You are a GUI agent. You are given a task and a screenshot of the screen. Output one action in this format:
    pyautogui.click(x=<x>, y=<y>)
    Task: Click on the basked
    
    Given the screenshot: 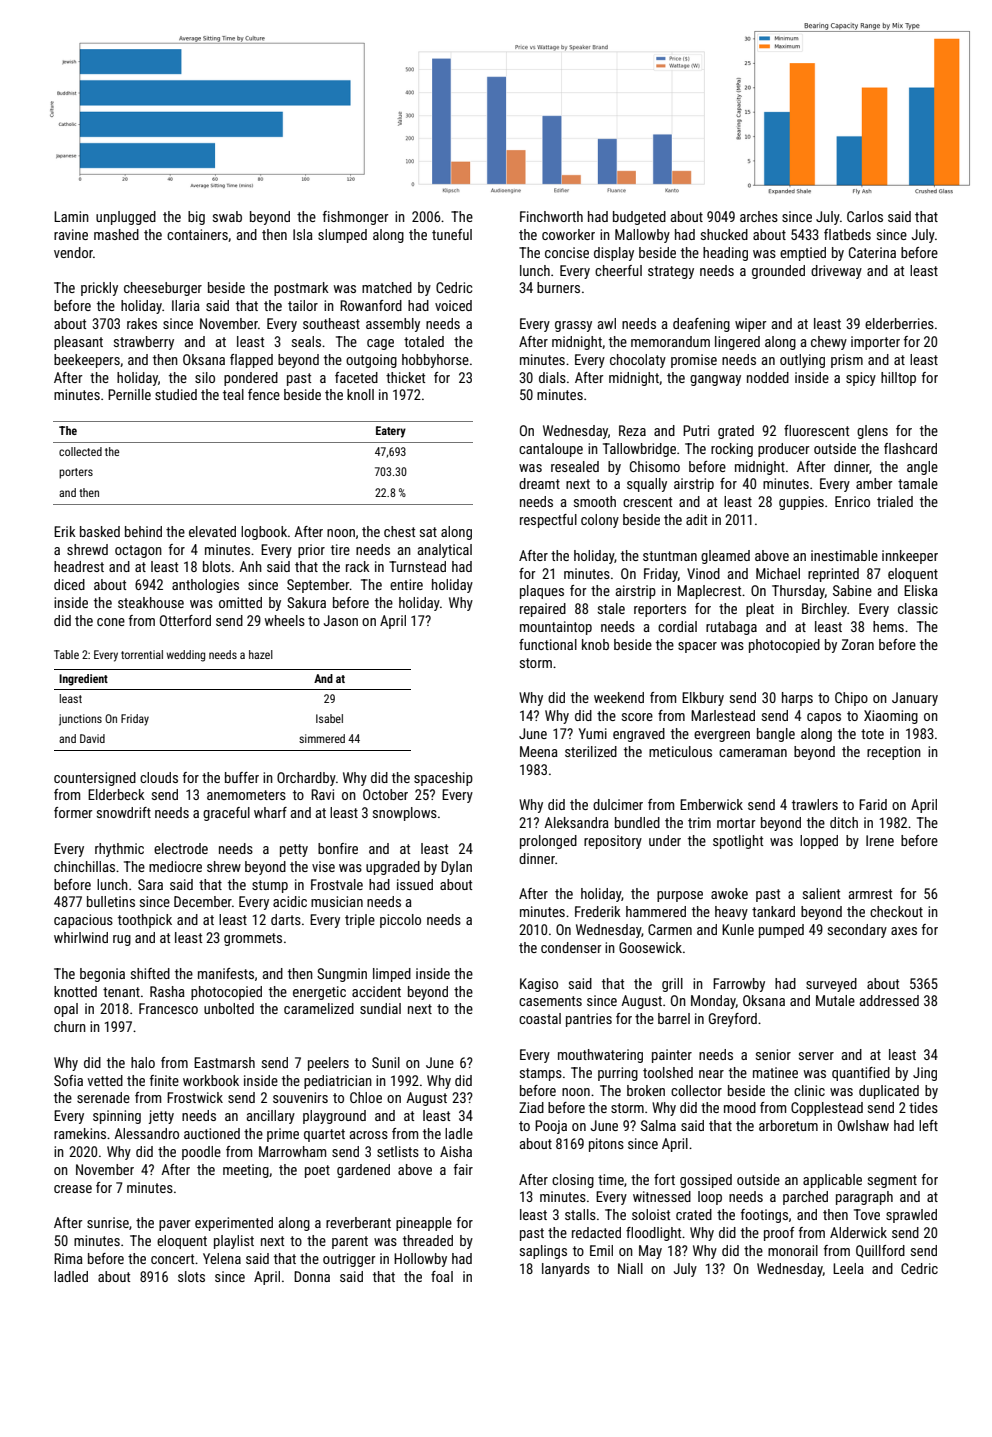 What is the action you would take?
    pyautogui.click(x=100, y=531)
